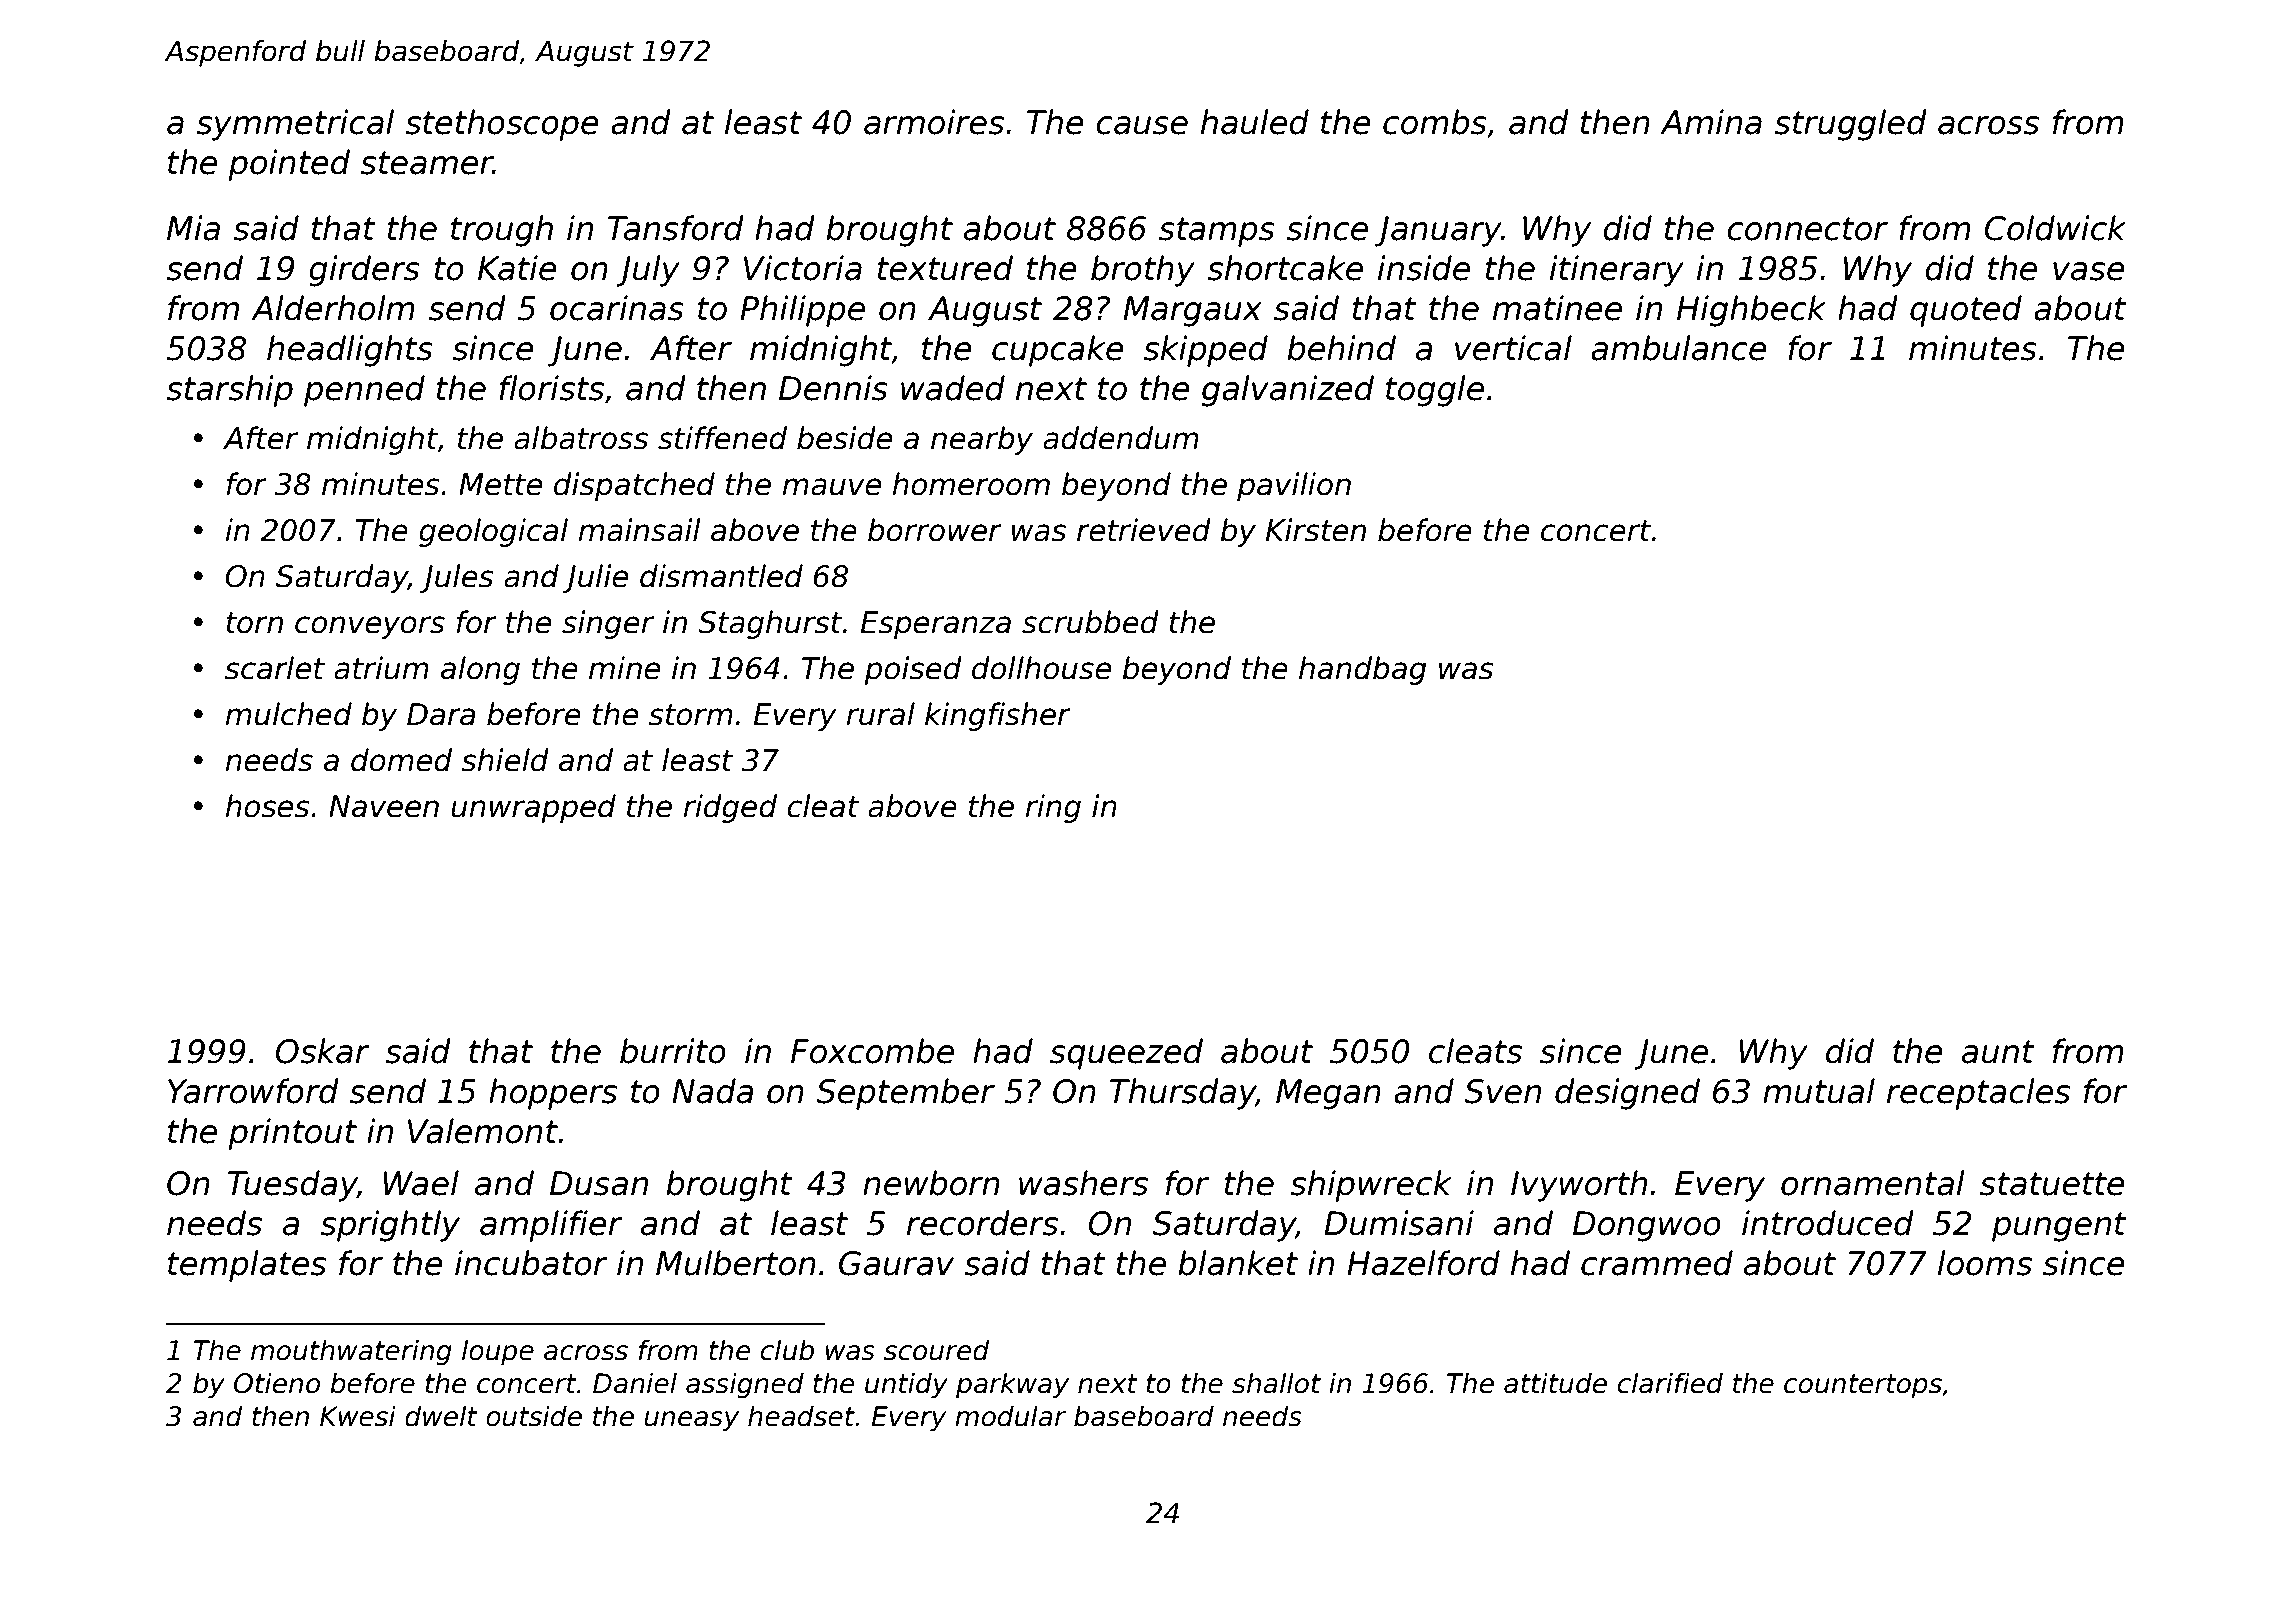 This page has height=1620, width=2292. Describe the element at coordinates (934, 122) in the page. I see `armoires` at that location.
